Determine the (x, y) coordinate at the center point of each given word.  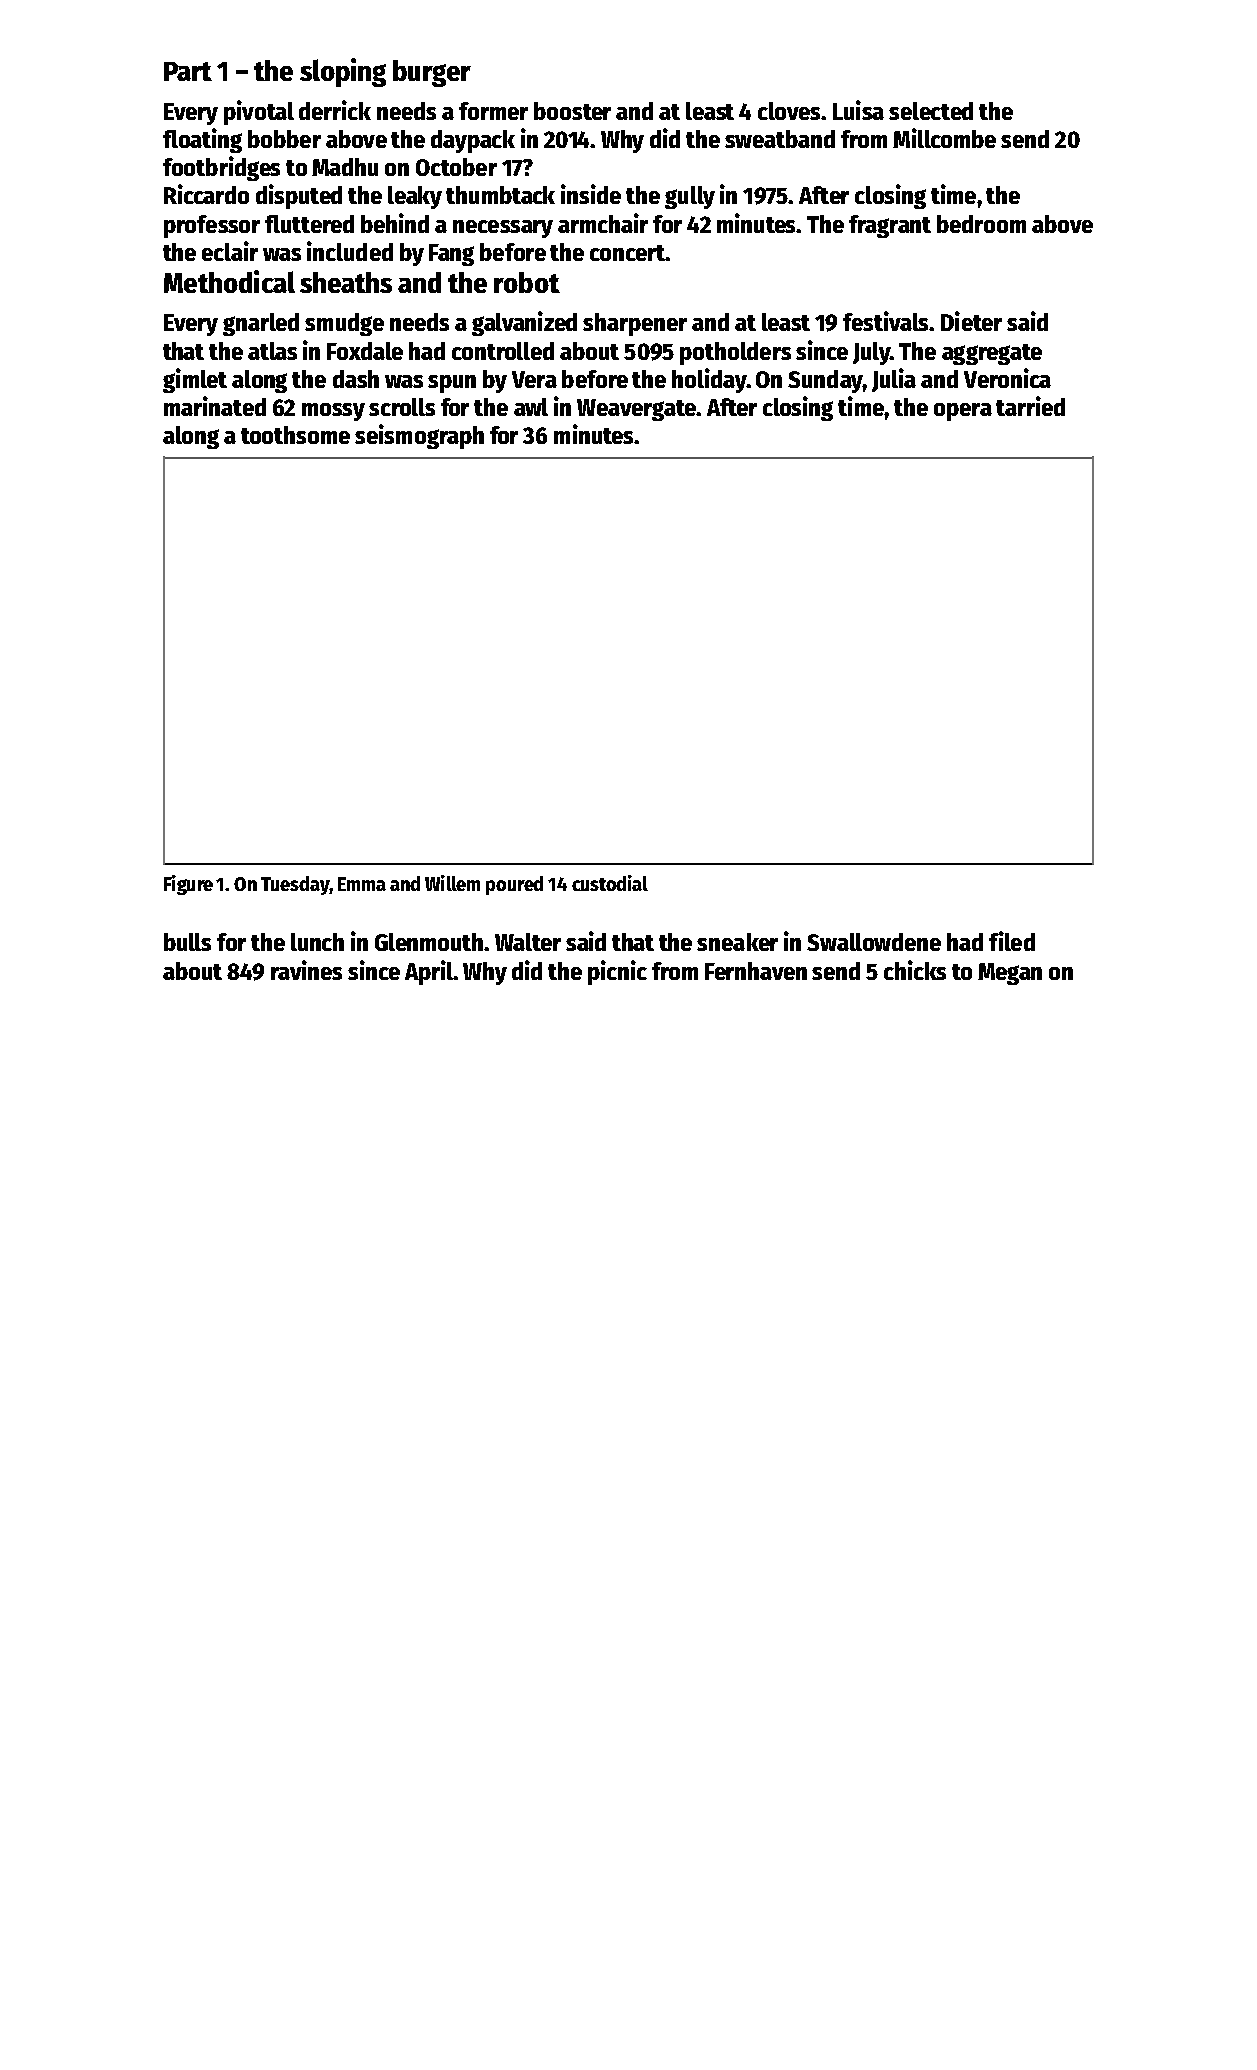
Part (188, 71)
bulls (187, 942)
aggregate (992, 354)
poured (514, 885)
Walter (528, 942)
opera (963, 412)
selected (931, 111)
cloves (790, 111)
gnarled (261, 324)
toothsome (295, 435)
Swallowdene (874, 942)
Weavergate (636, 410)
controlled (503, 351)
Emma (362, 884)
